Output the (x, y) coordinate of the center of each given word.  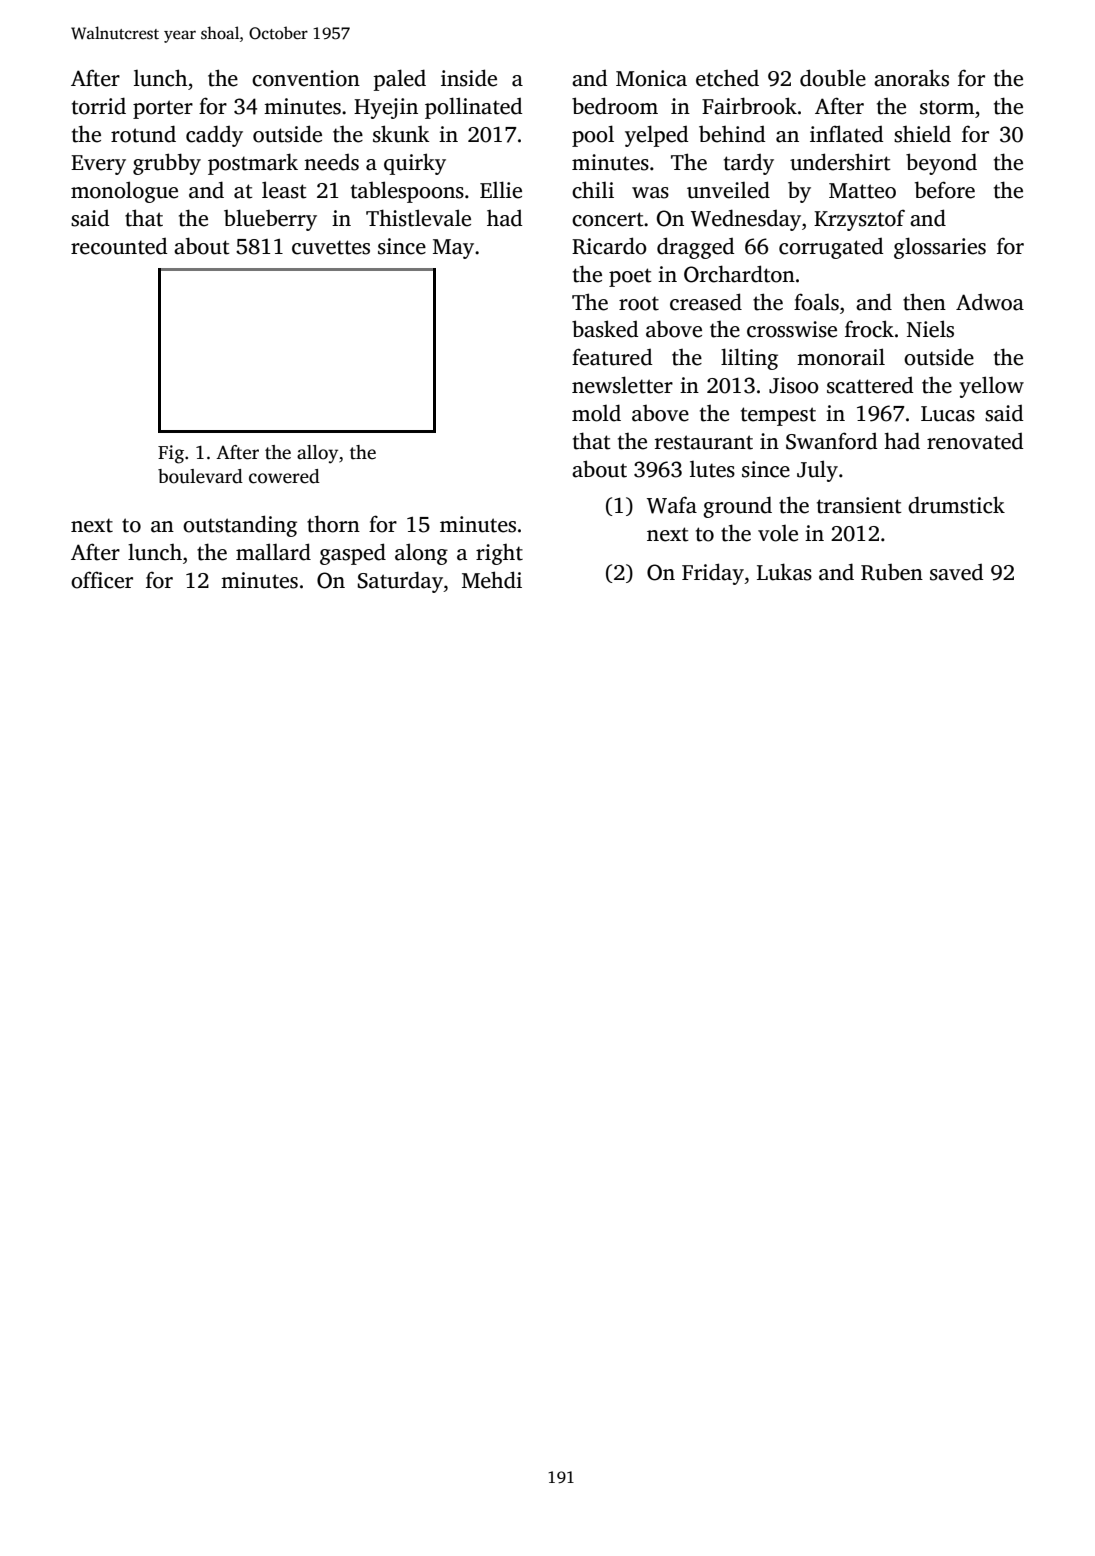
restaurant (704, 442)
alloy (317, 454)
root (639, 303)
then (924, 302)
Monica (651, 78)
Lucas (948, 414)
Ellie (501, 190)
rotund (143, 134)
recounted (119, 246)
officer (102, 580)
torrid (99, 106)
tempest (778, 416)
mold (596, 413)
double (833, 78)
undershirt (840, 162)
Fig (171, 454)
